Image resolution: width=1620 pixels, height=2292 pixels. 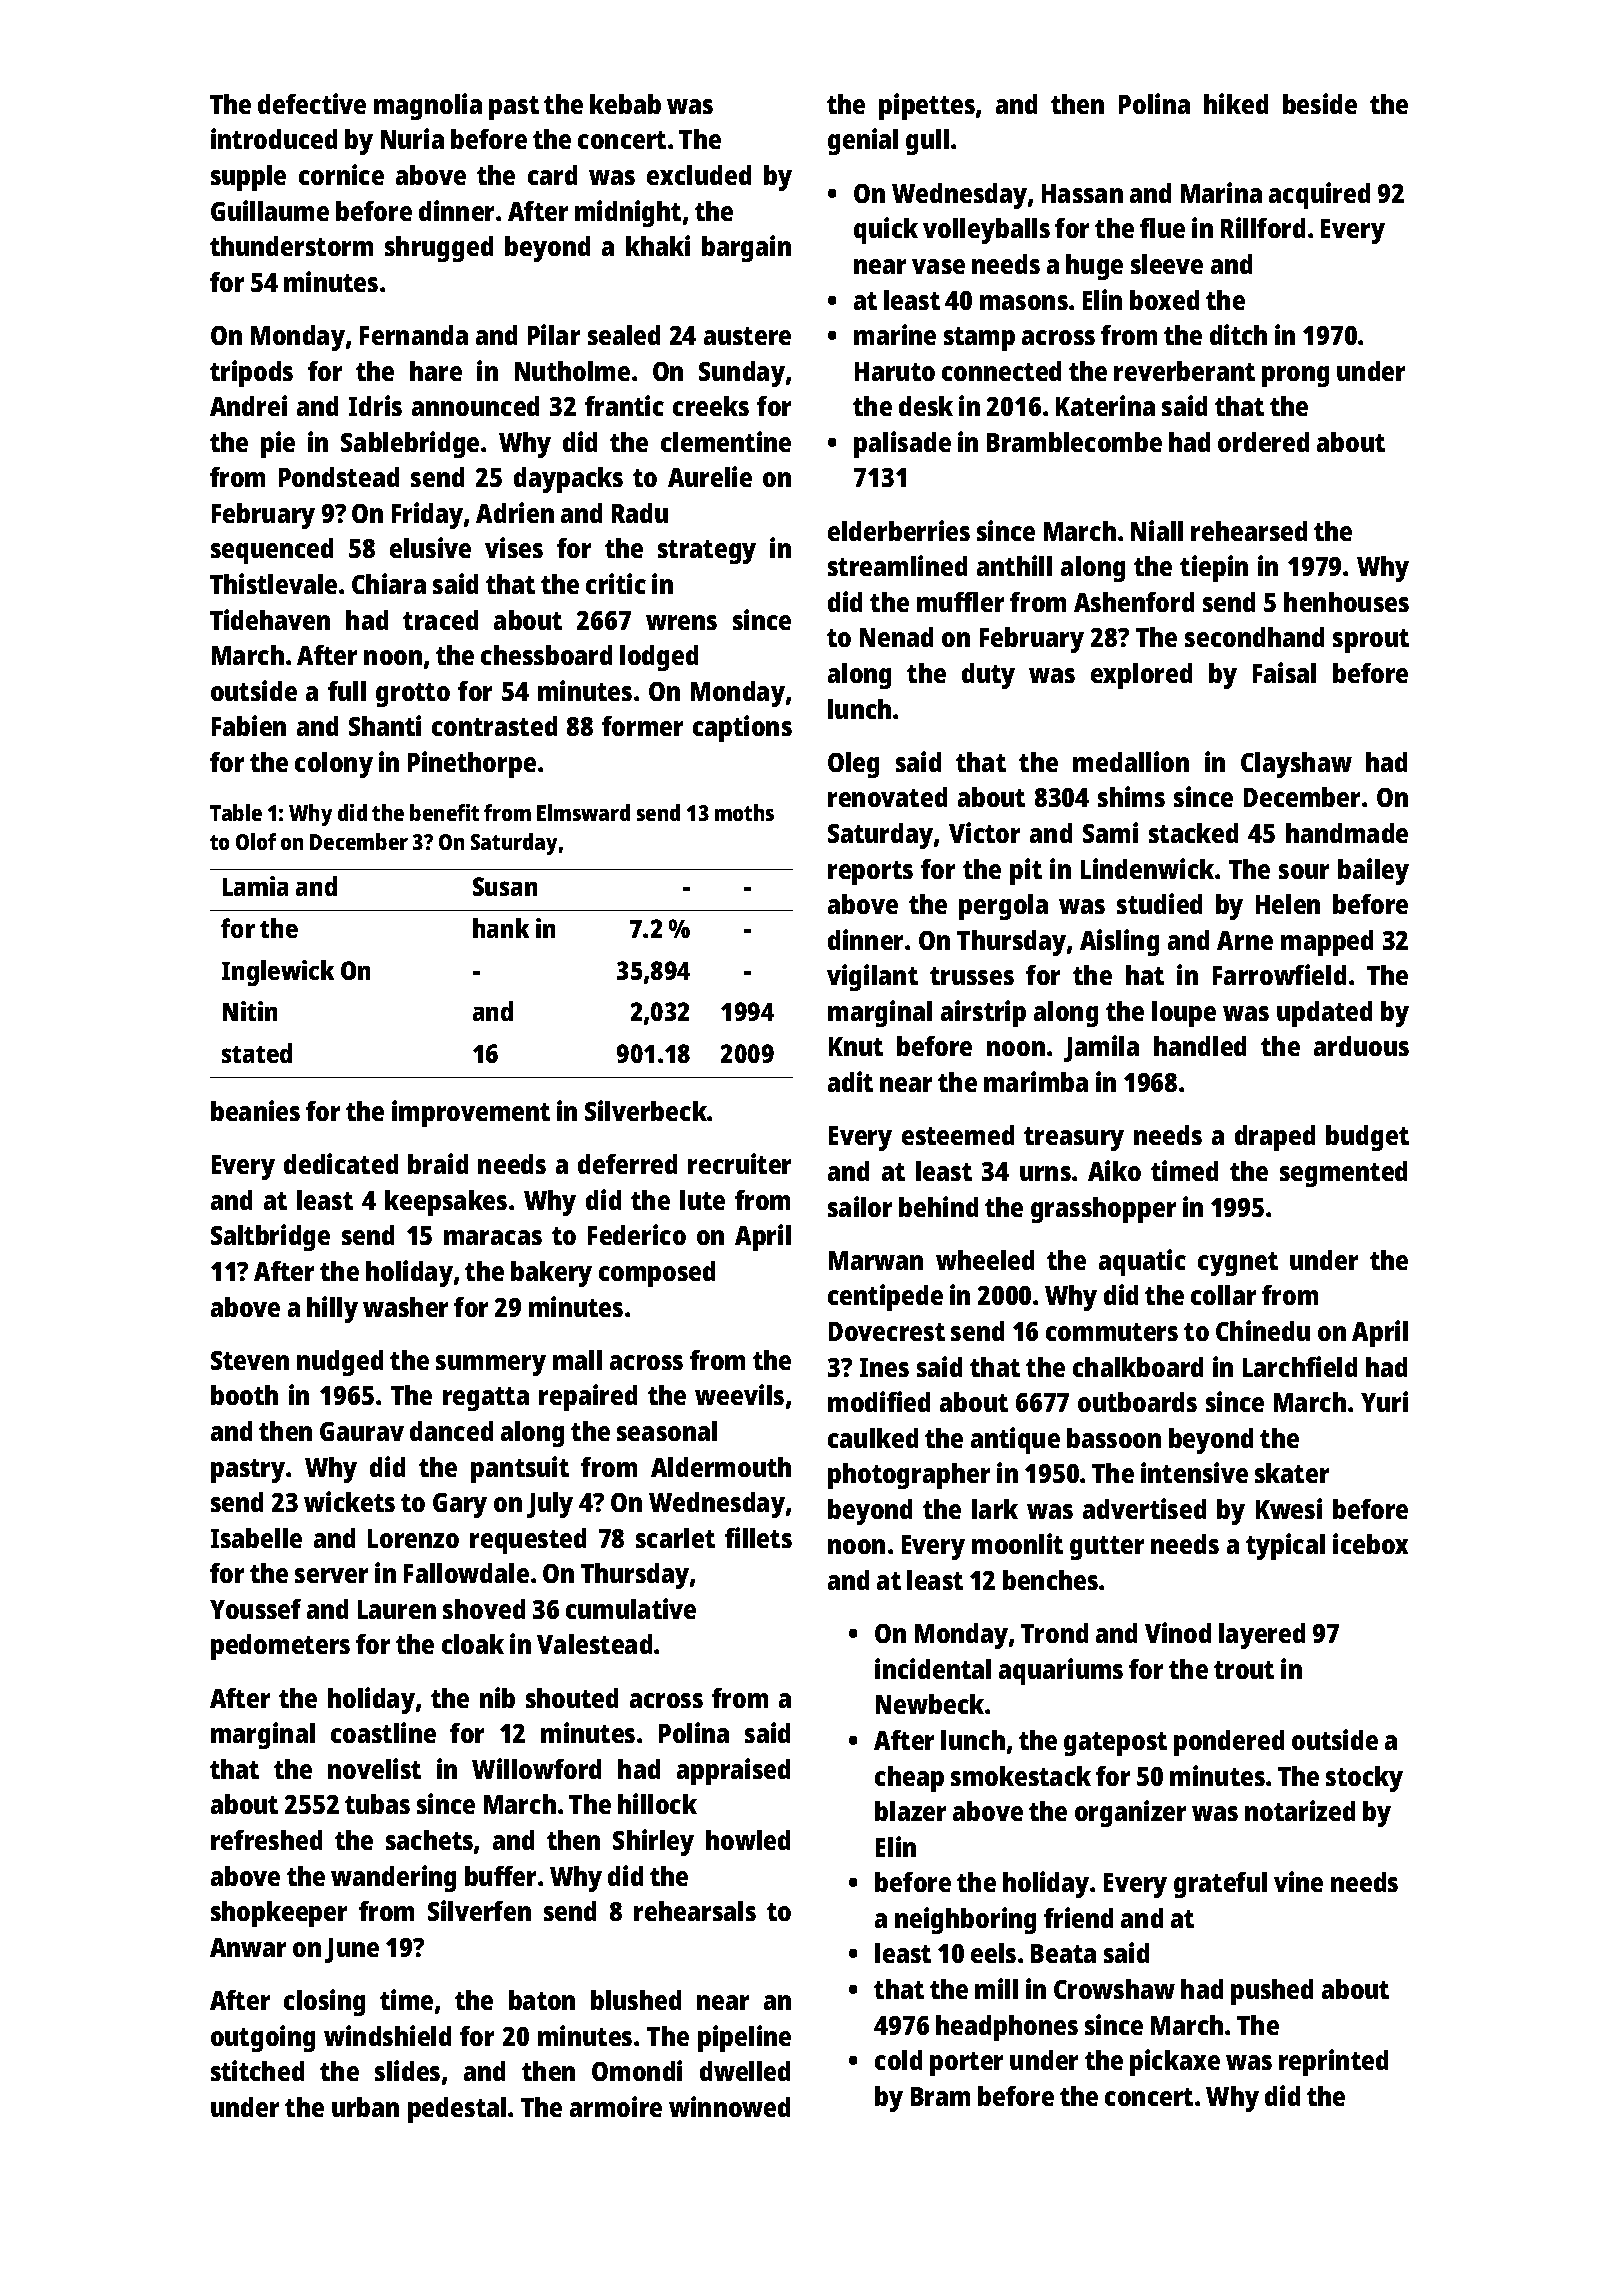 I want to click on adit, so click(x=850, y=1081).
